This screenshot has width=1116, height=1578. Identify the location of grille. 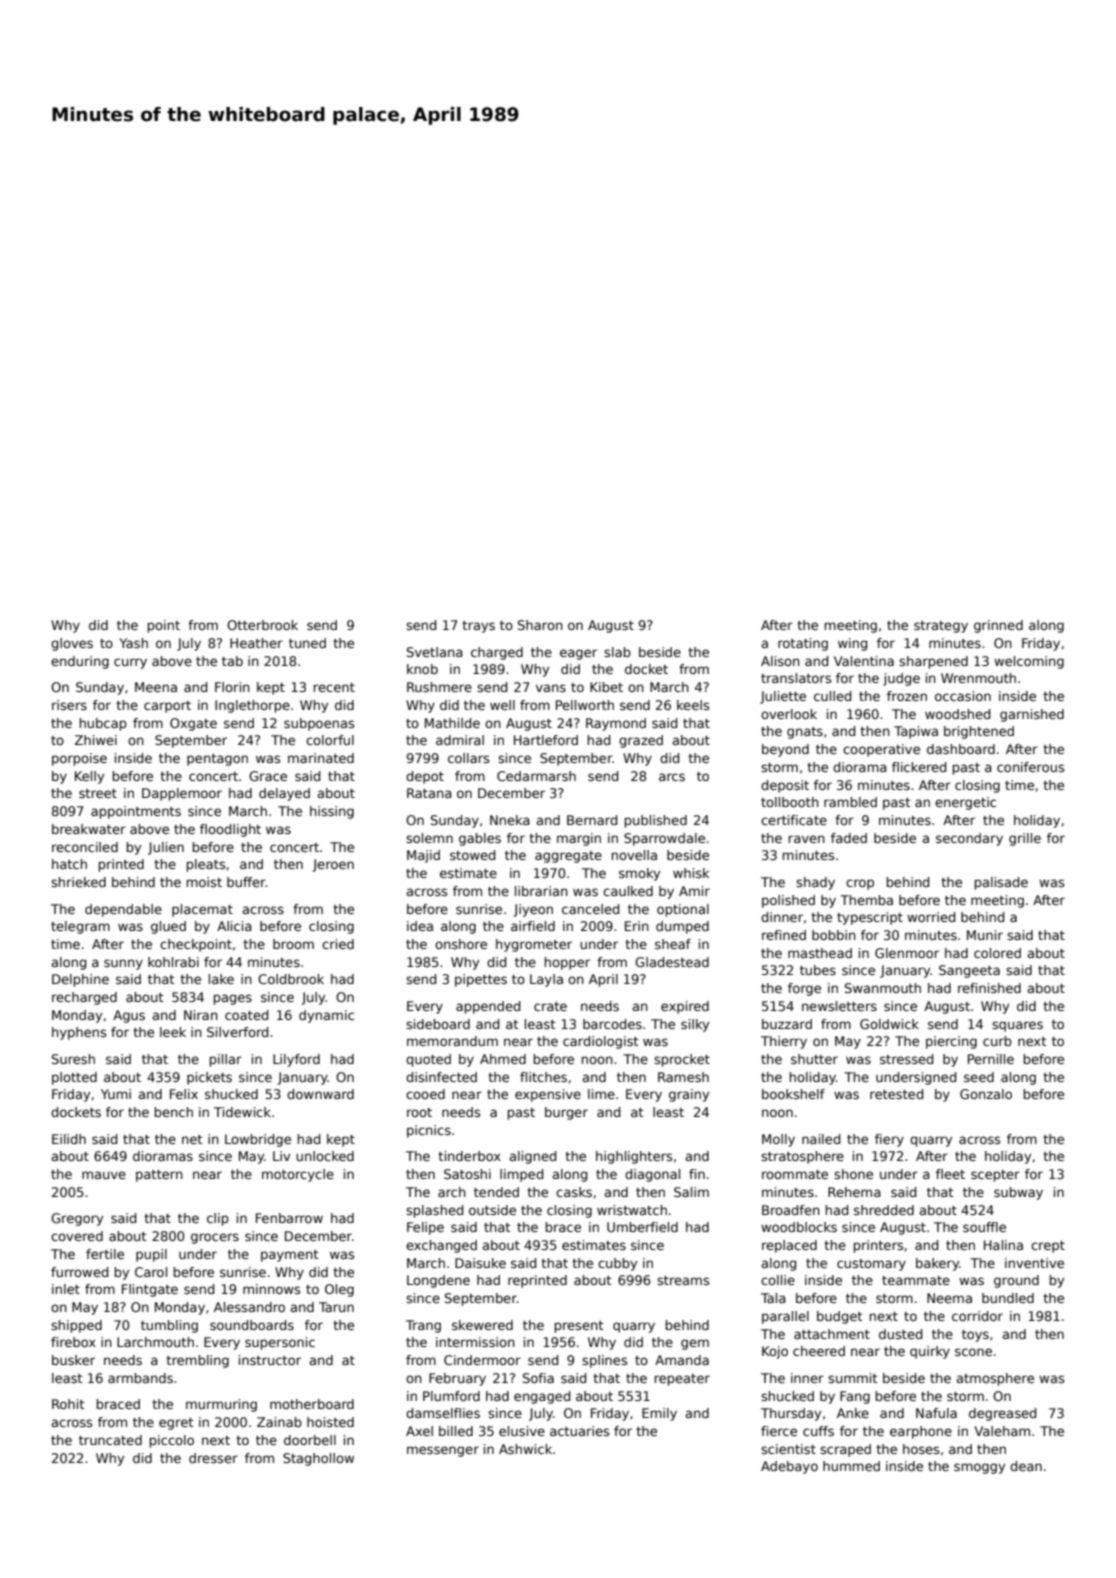
(1025, 839).
